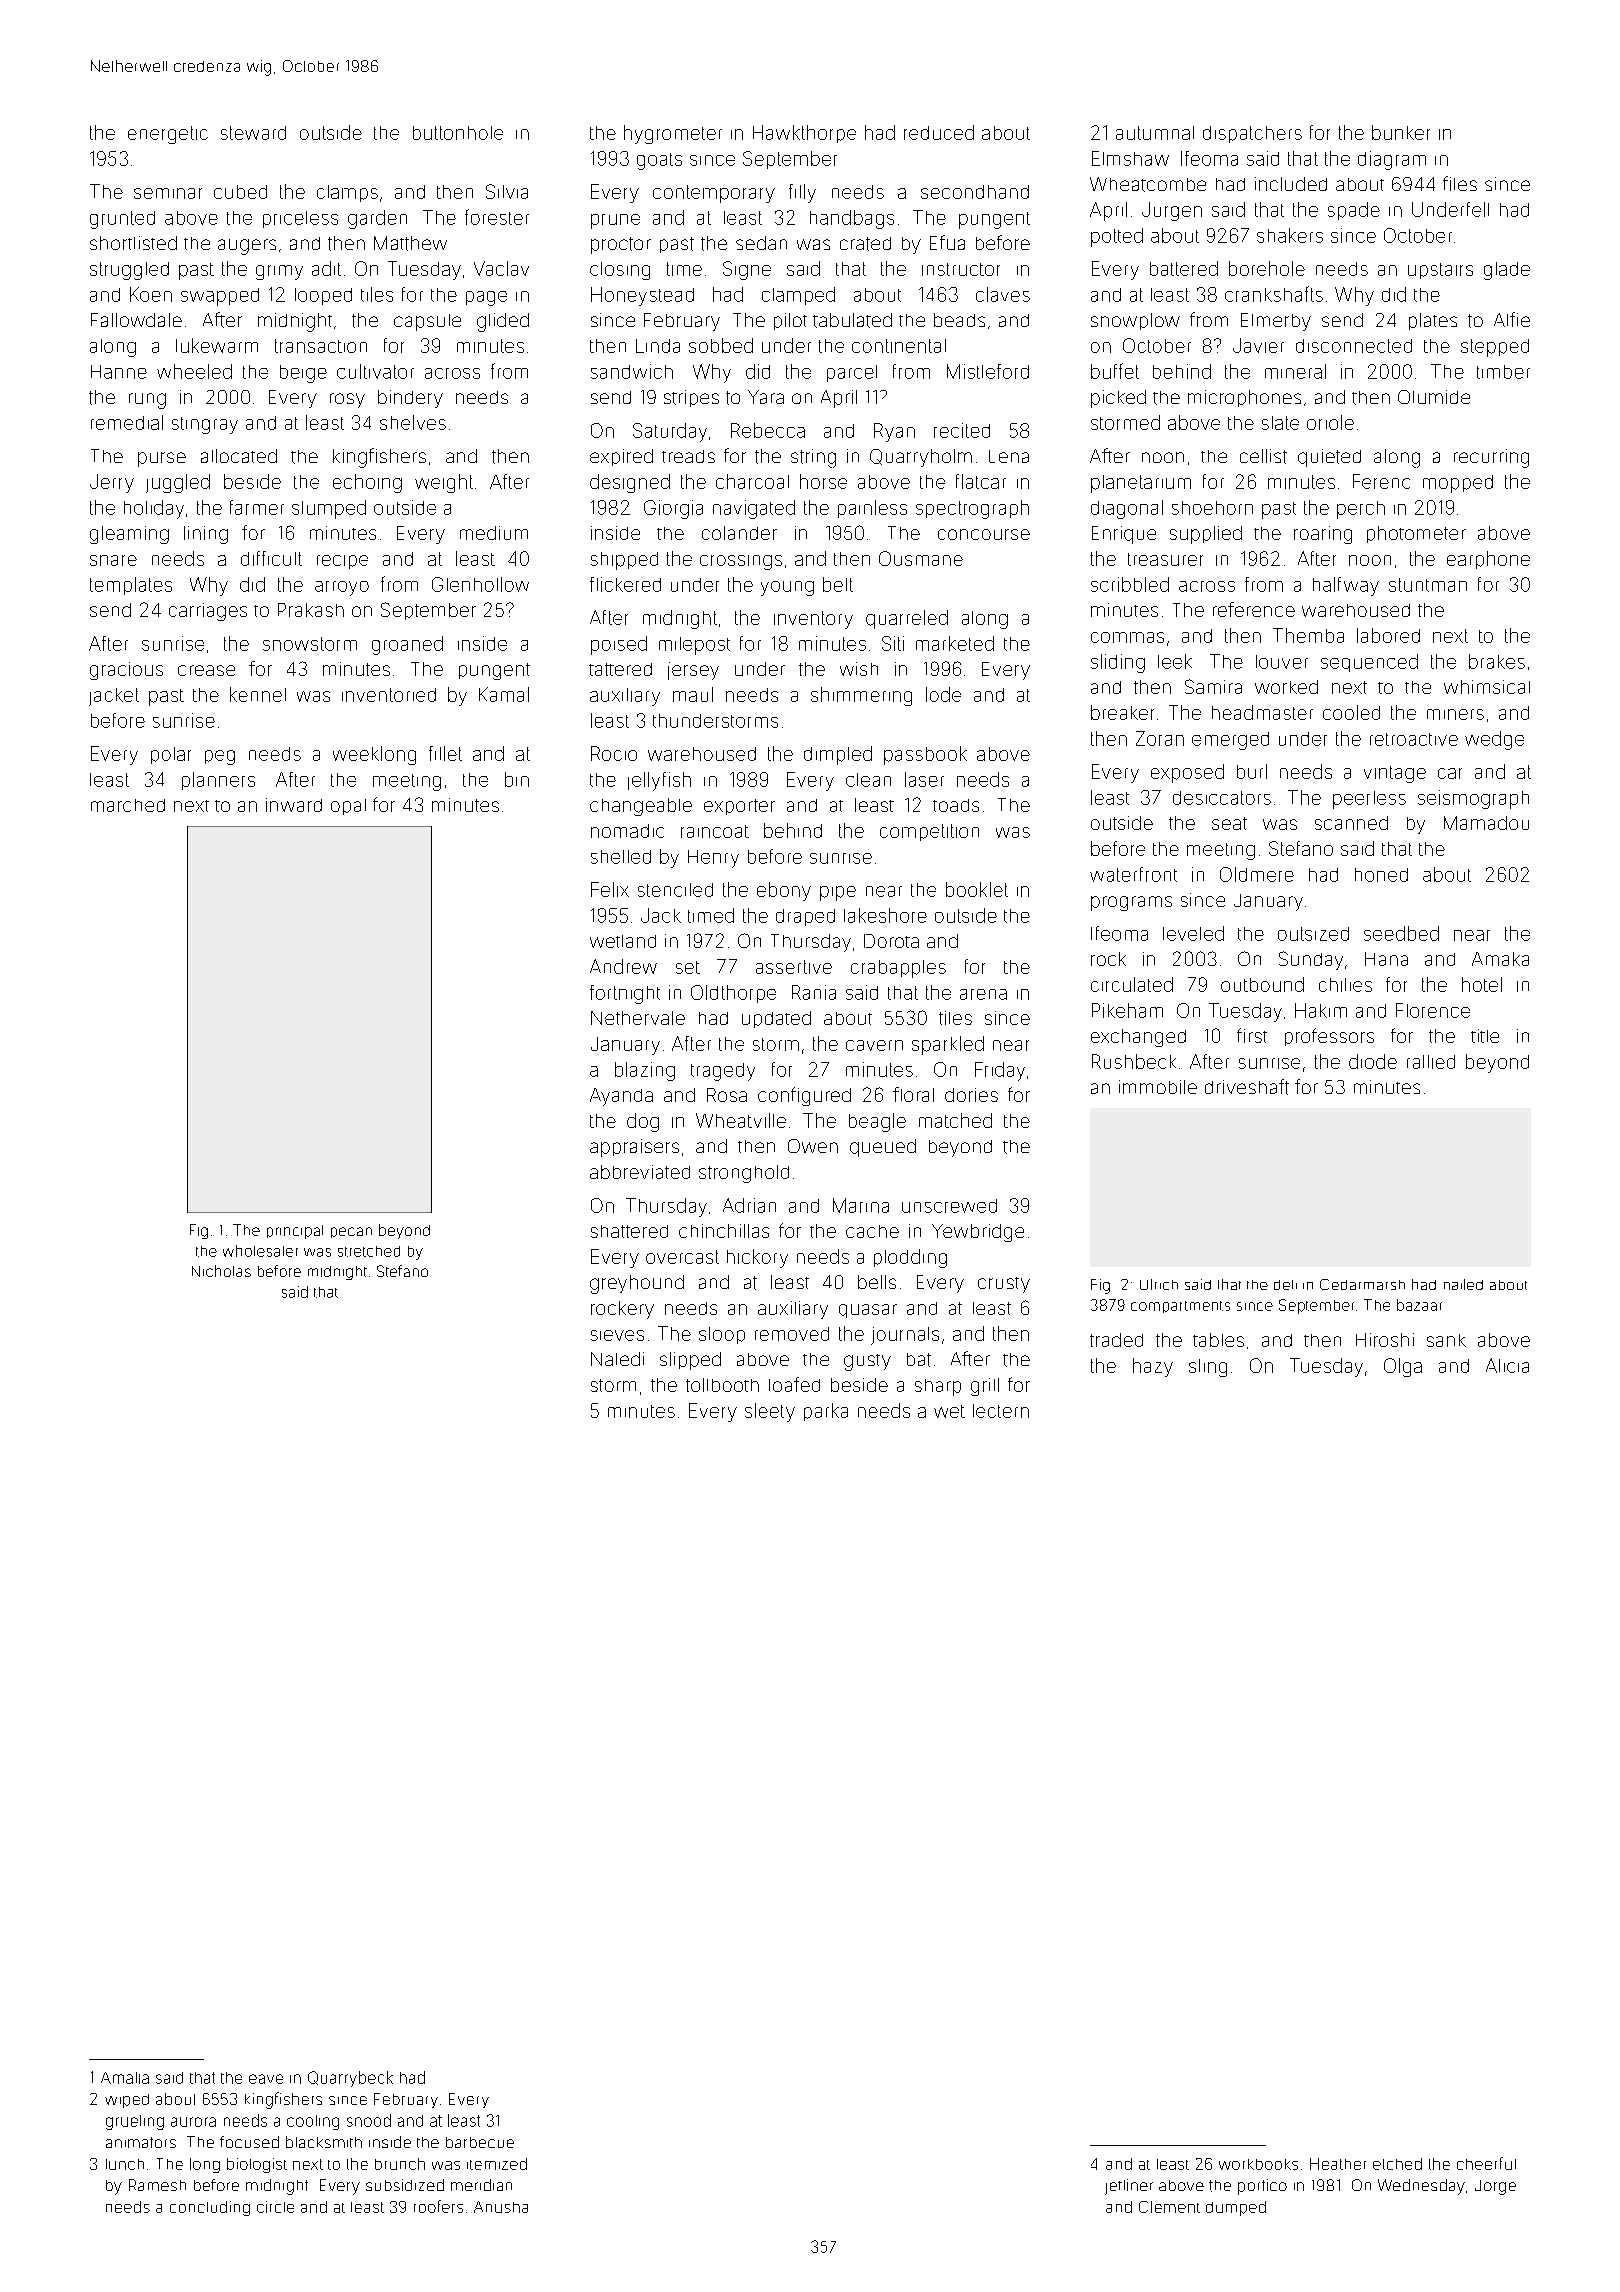 This screenshot has height=2292, width=1620. I want to click on wedge, so click(1494, 740).
